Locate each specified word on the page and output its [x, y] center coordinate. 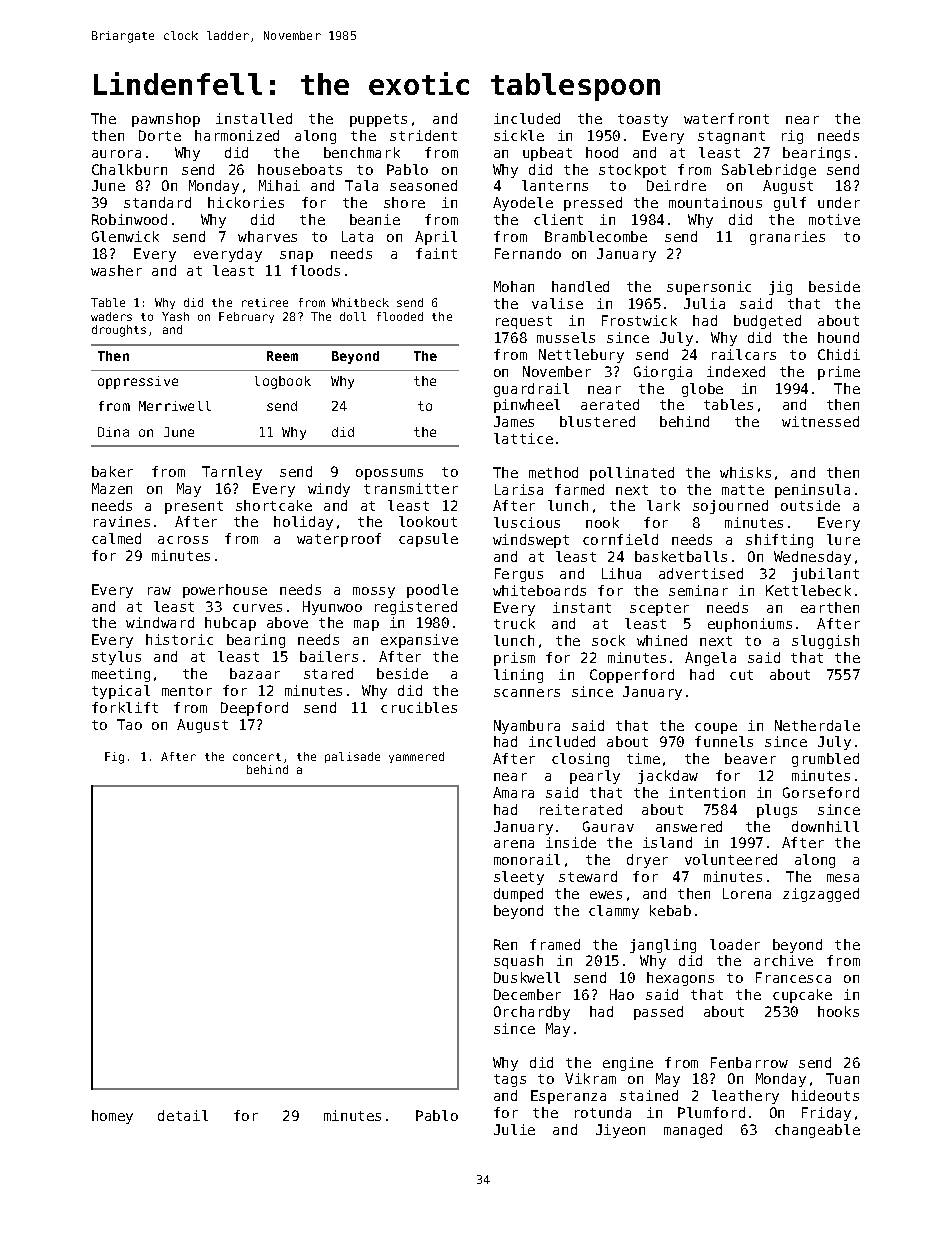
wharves [267, 236]
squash [518, 962]
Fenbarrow [749, 1062]
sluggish [825, 642]
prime [839, 373]
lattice [523, 438]
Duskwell [527, 977]
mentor [187, 691]
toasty [643, 120]
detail [183, 1115]
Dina [113, 432]
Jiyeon [620, 1131]
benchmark [362, 152]
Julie [514, 1129]
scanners [527, 693]
